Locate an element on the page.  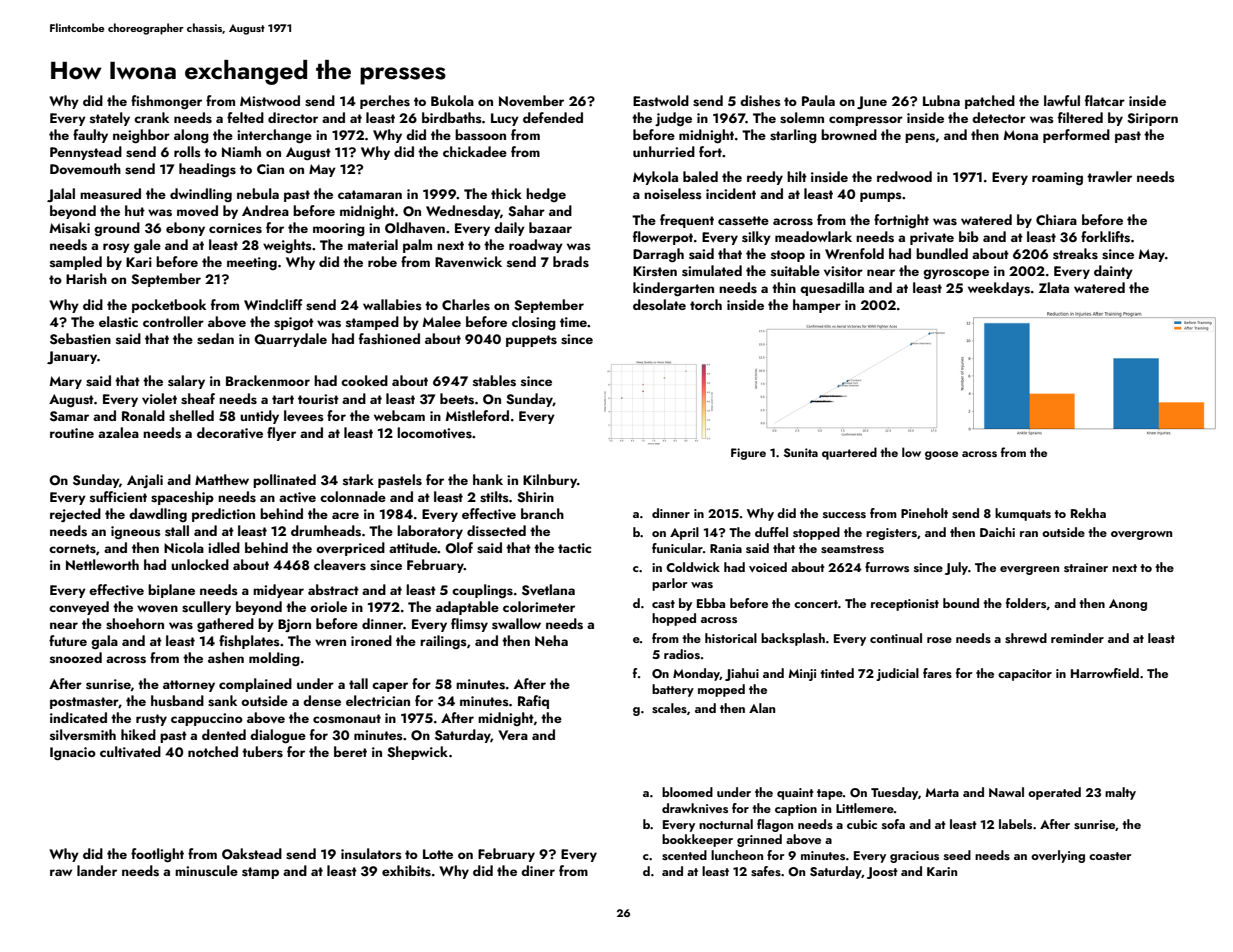
dishes is located at coordinates (760, 101).
